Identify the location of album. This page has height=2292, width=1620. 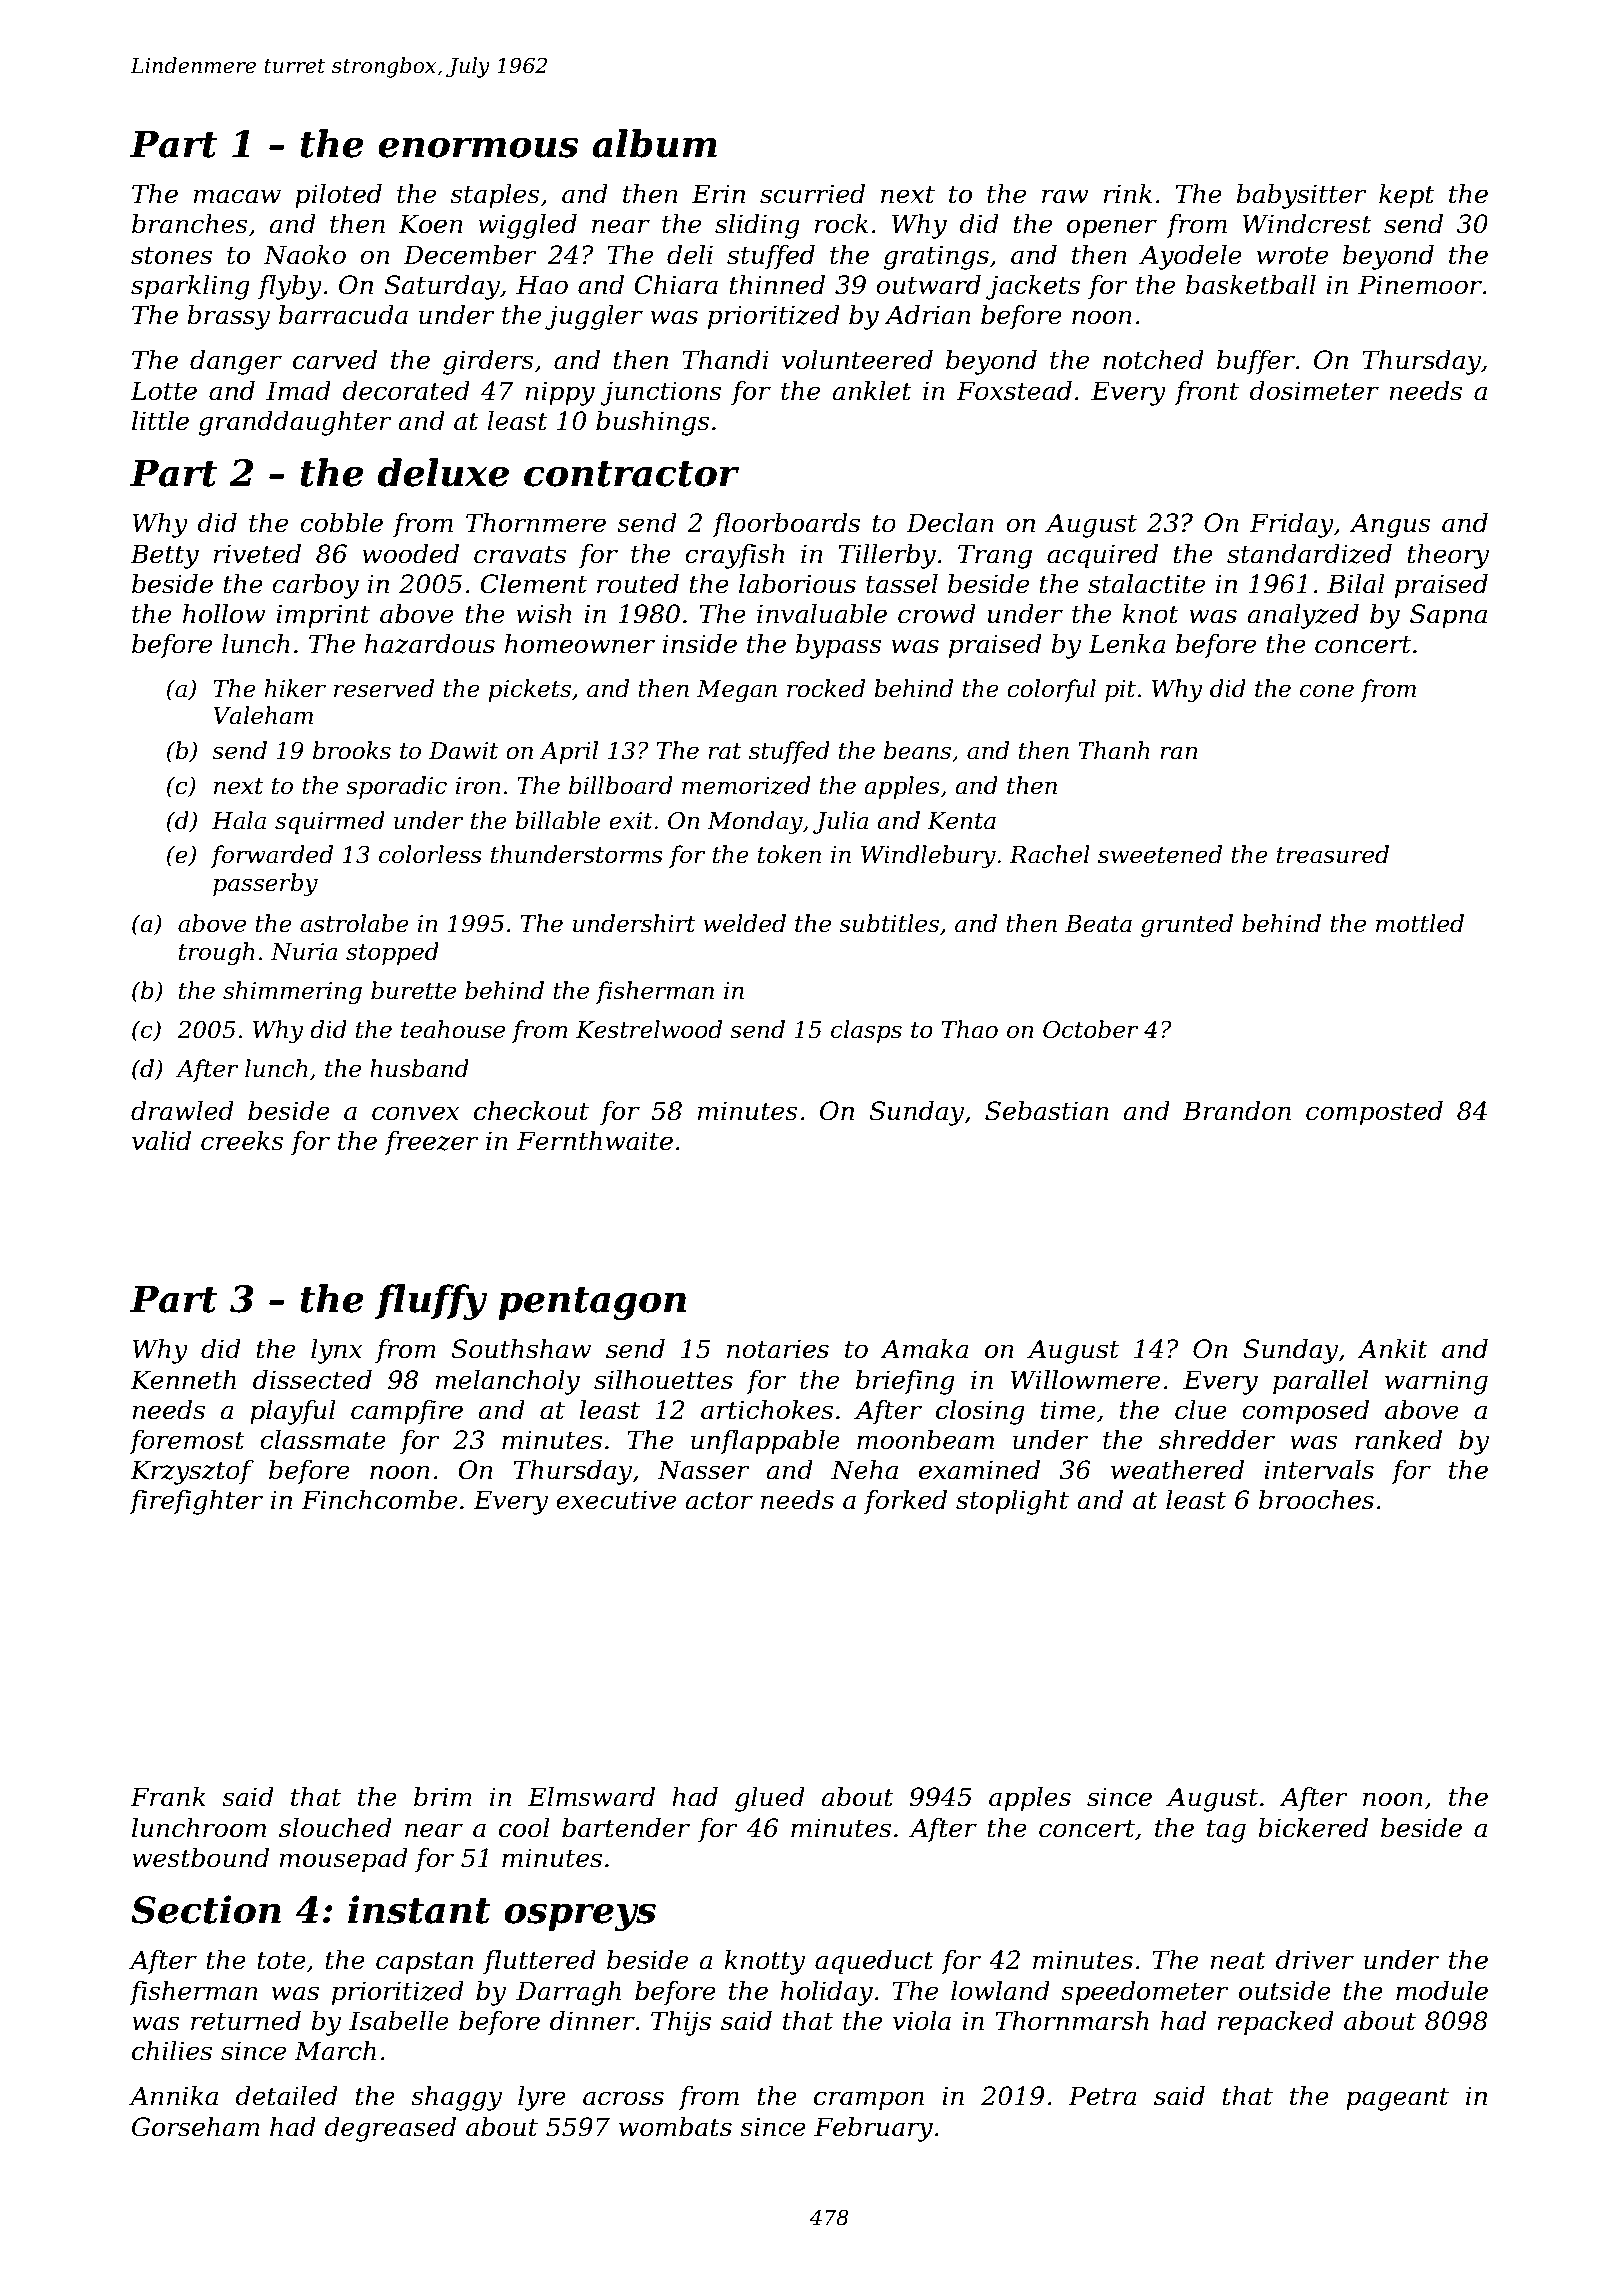
(654, 143).
